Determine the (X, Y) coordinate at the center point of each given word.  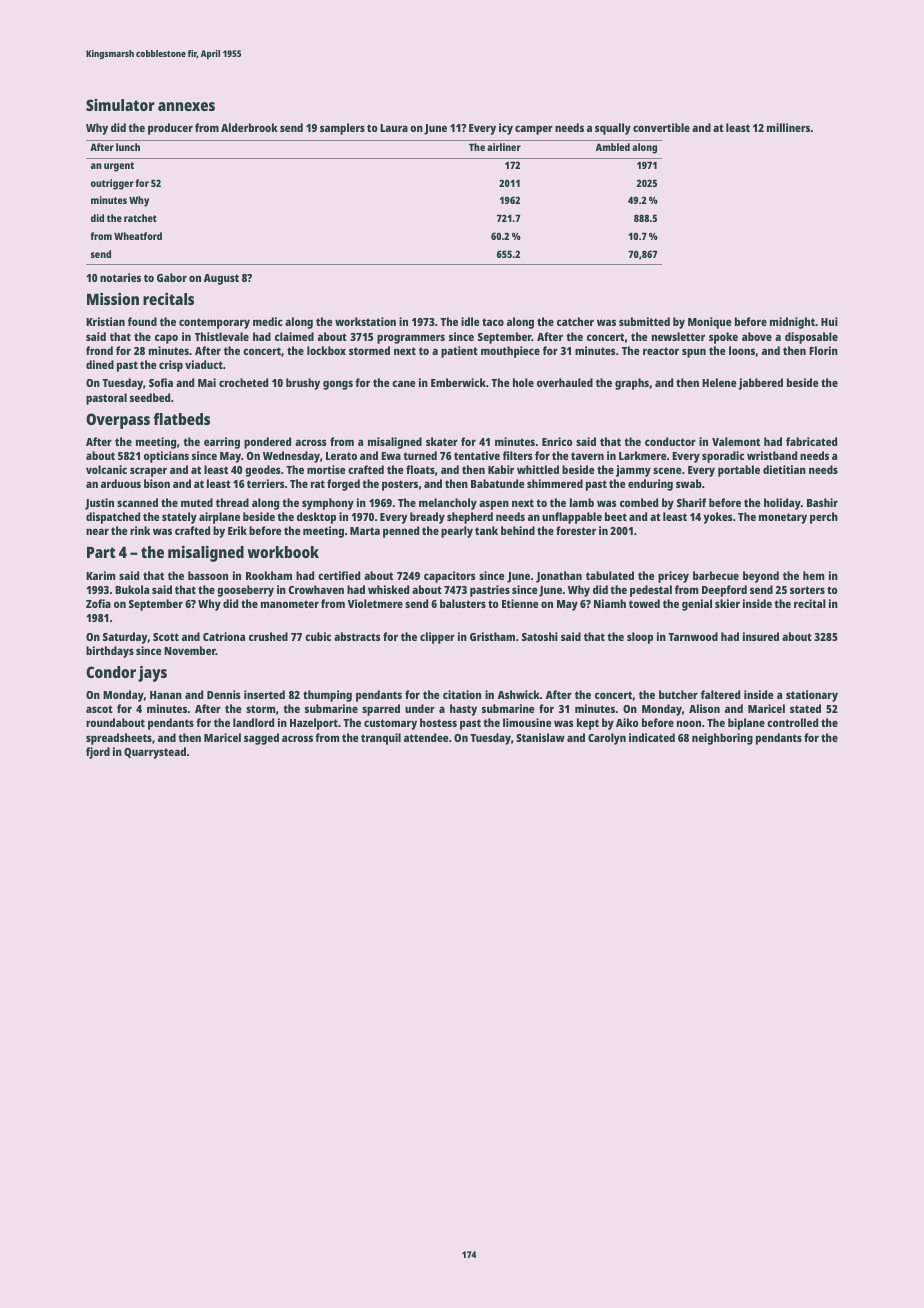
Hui (829, 321)
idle (470, 321)
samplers (342, 129)
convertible (661, 127)
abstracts (357, 636)
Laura (394, 128)
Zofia (98, 603)
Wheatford (138, 236)
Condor (111, 672)
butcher (678, 694)
